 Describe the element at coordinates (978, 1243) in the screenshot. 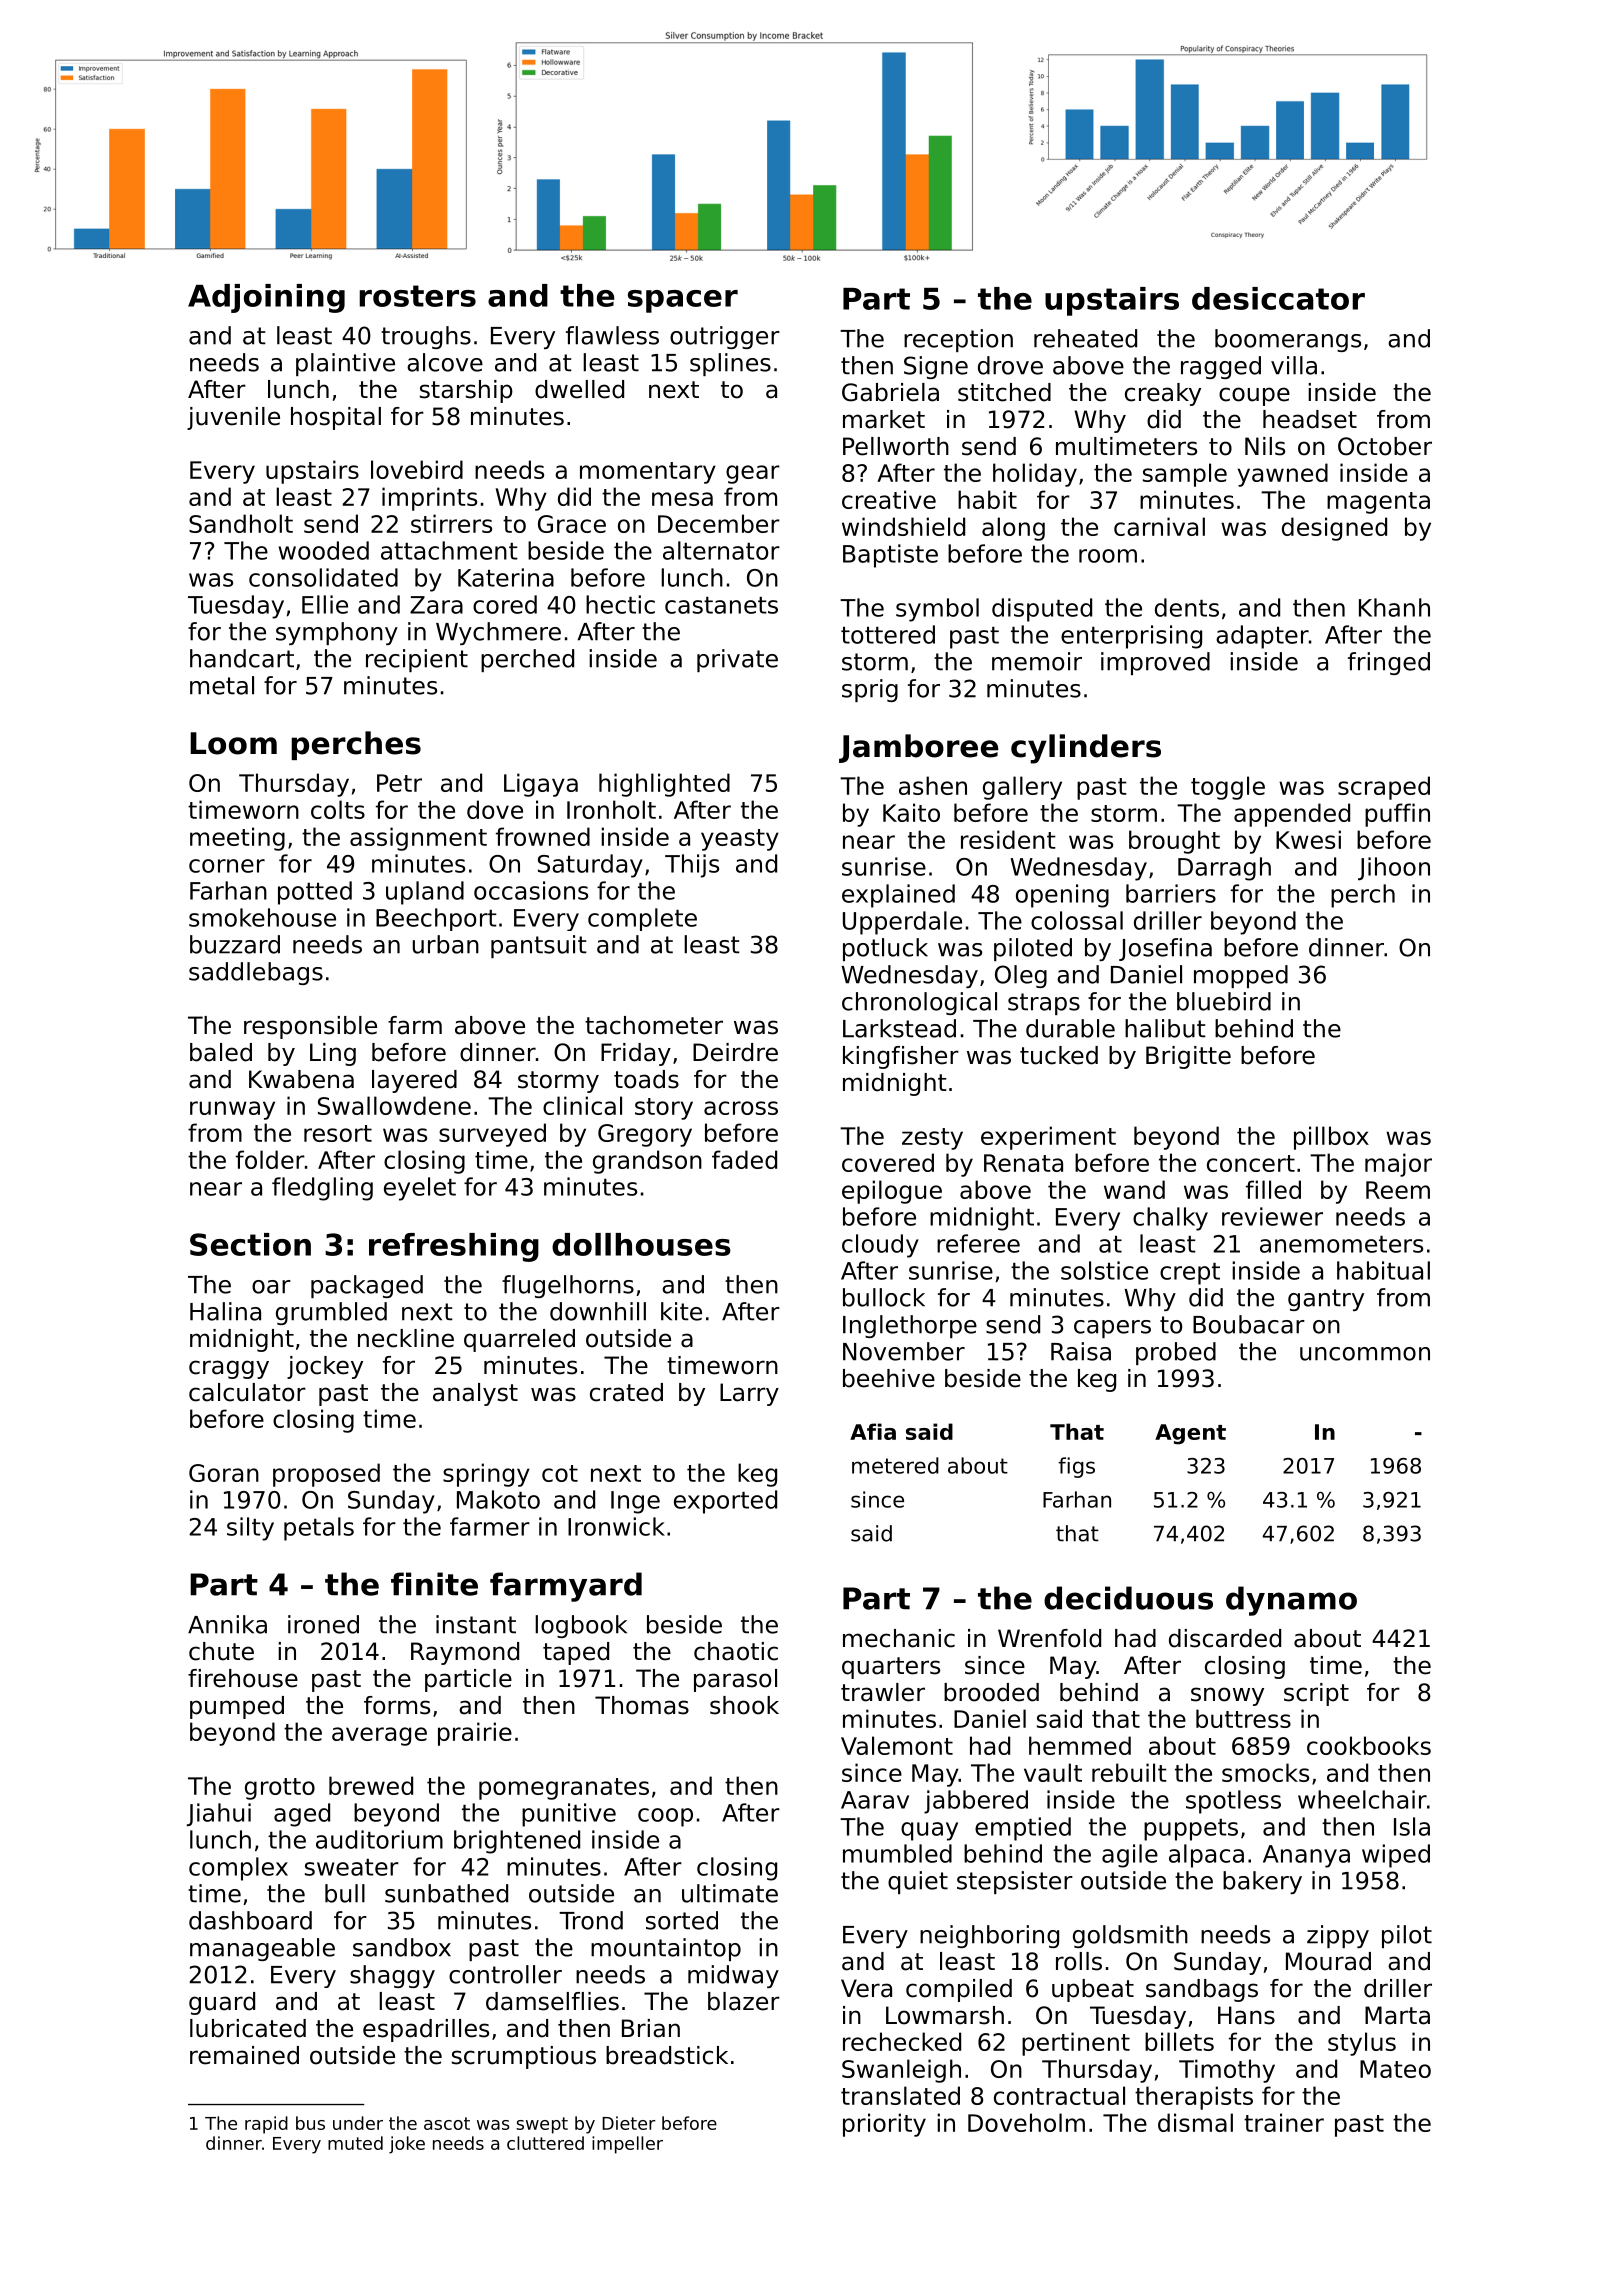

I see `referee` at that location.
